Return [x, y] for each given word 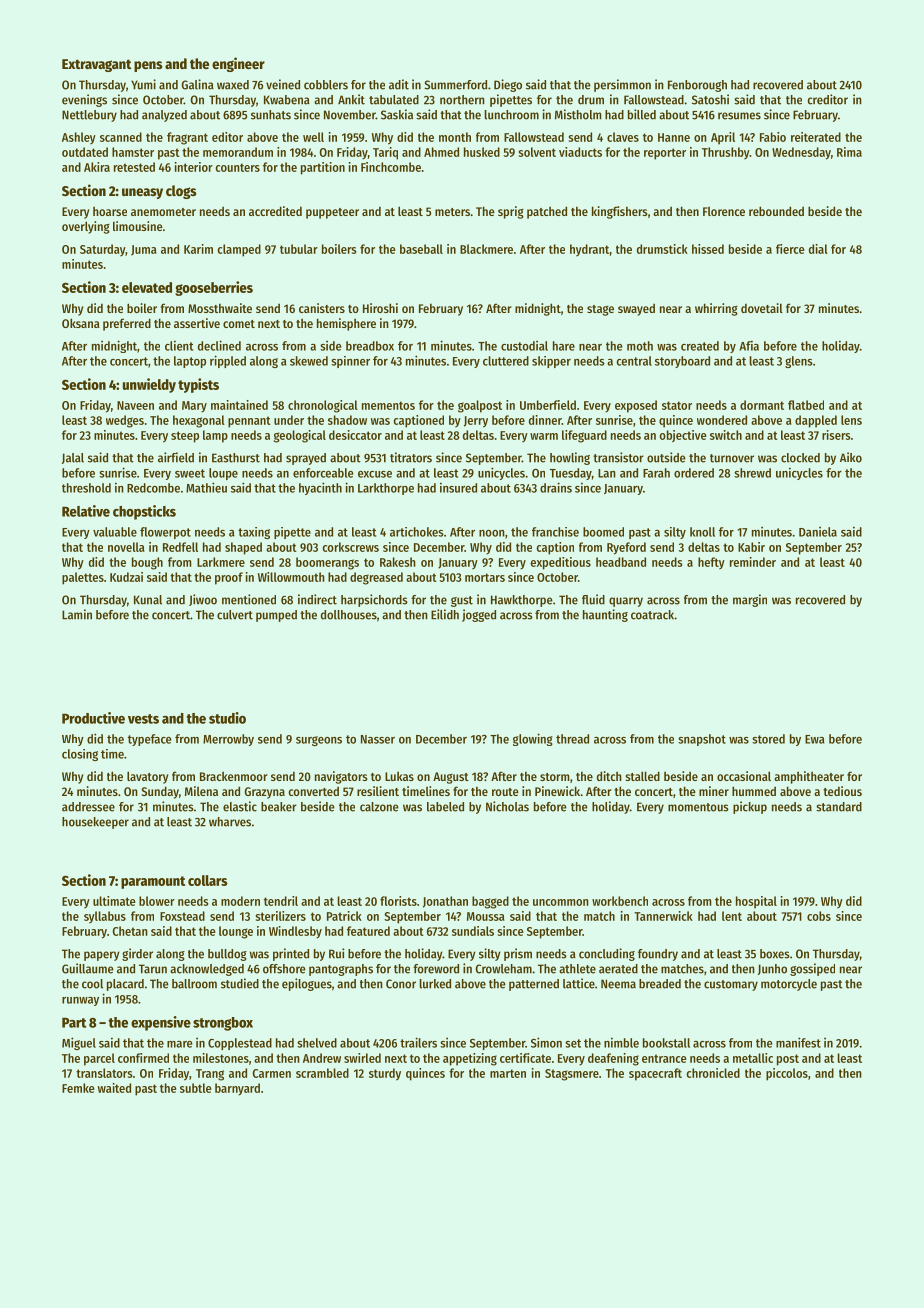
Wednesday [801, 153]
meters [452, 212]
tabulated [394, 100]
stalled [642, 776]
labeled [445, 807]
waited [114, 1088]
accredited [275, 211]
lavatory [147, 777]
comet [239, 324]
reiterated [816, 137]
